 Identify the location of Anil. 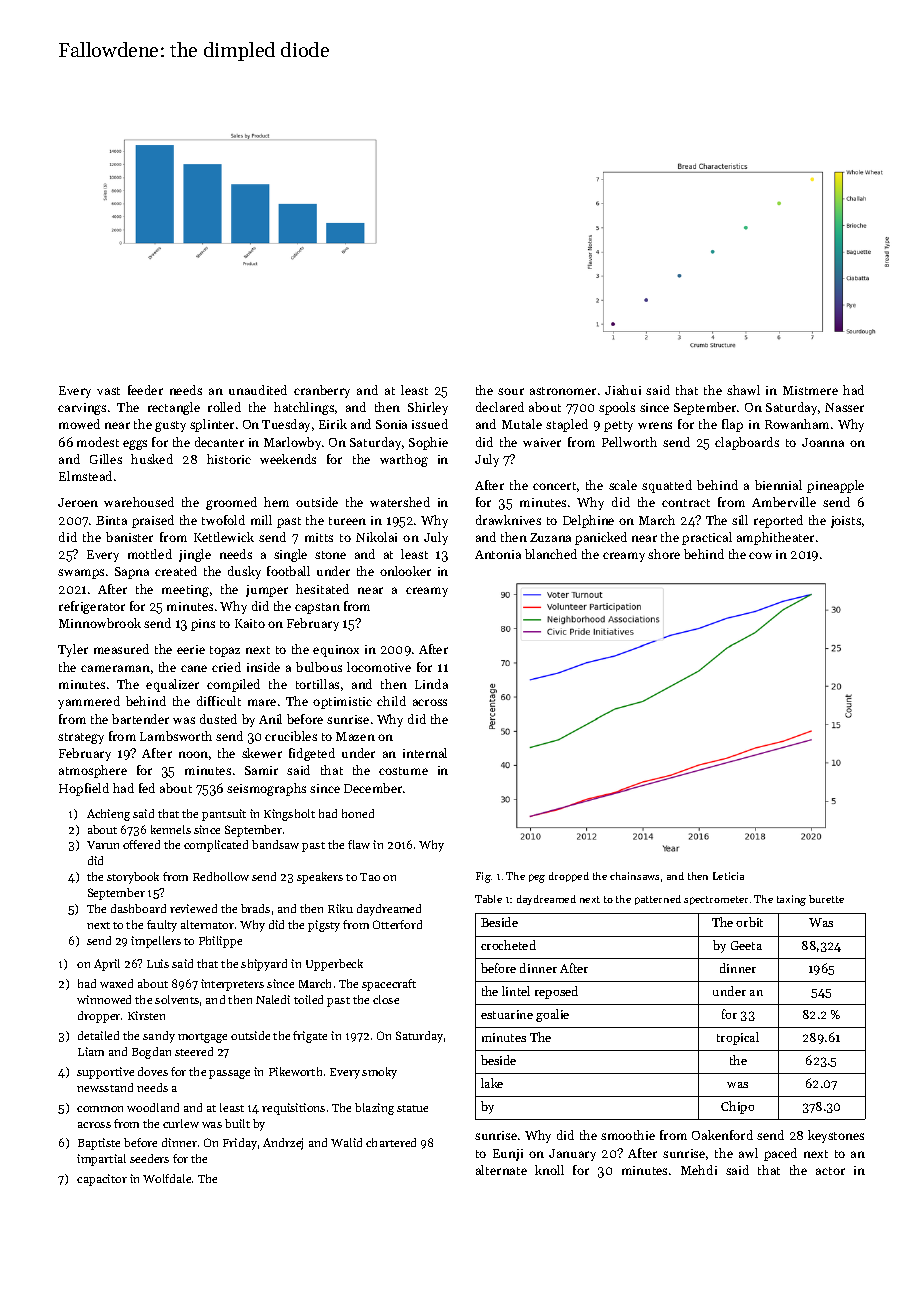
(270, 719).
